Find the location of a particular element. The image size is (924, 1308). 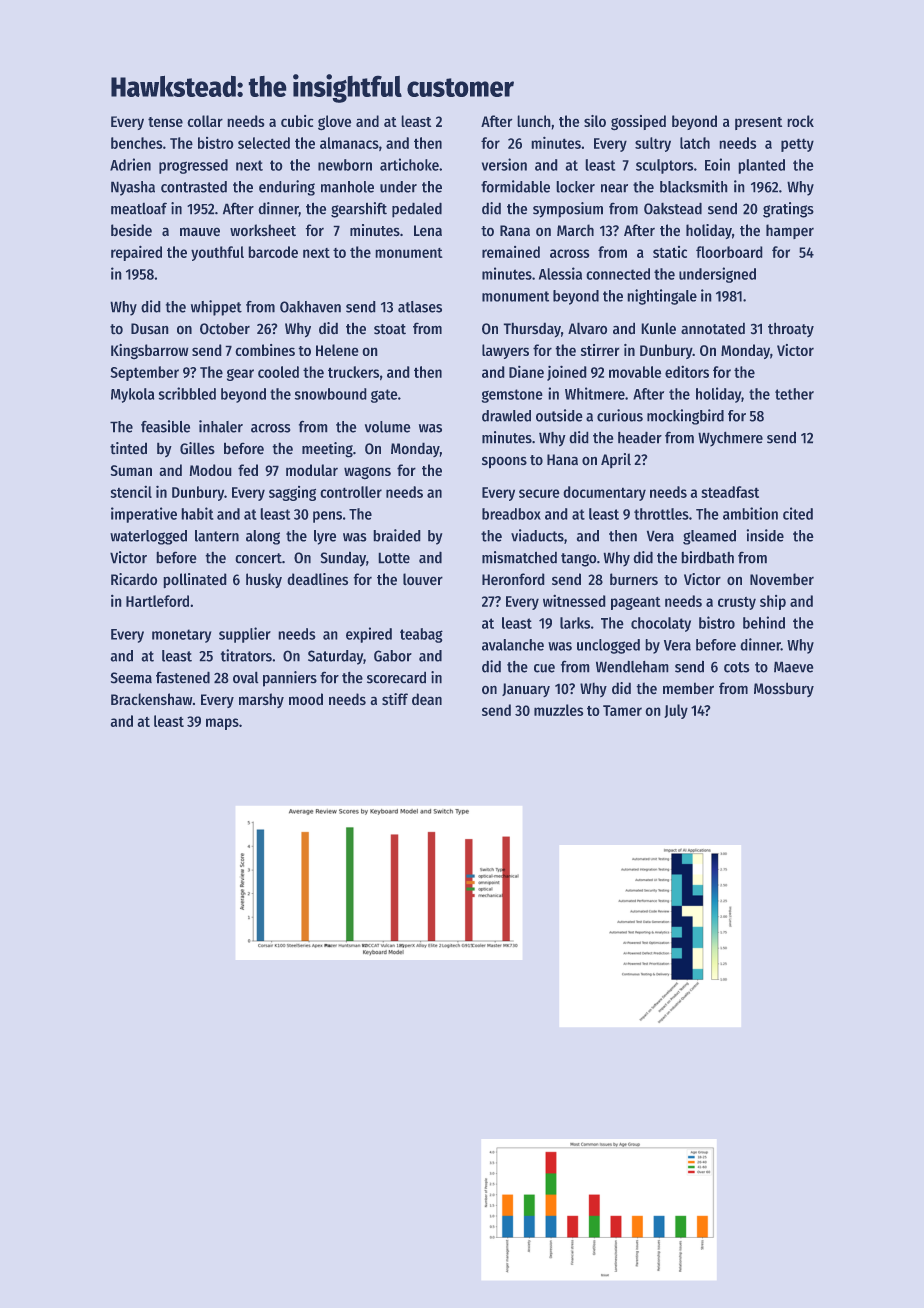

fed is located at coordinates (248, 470).
